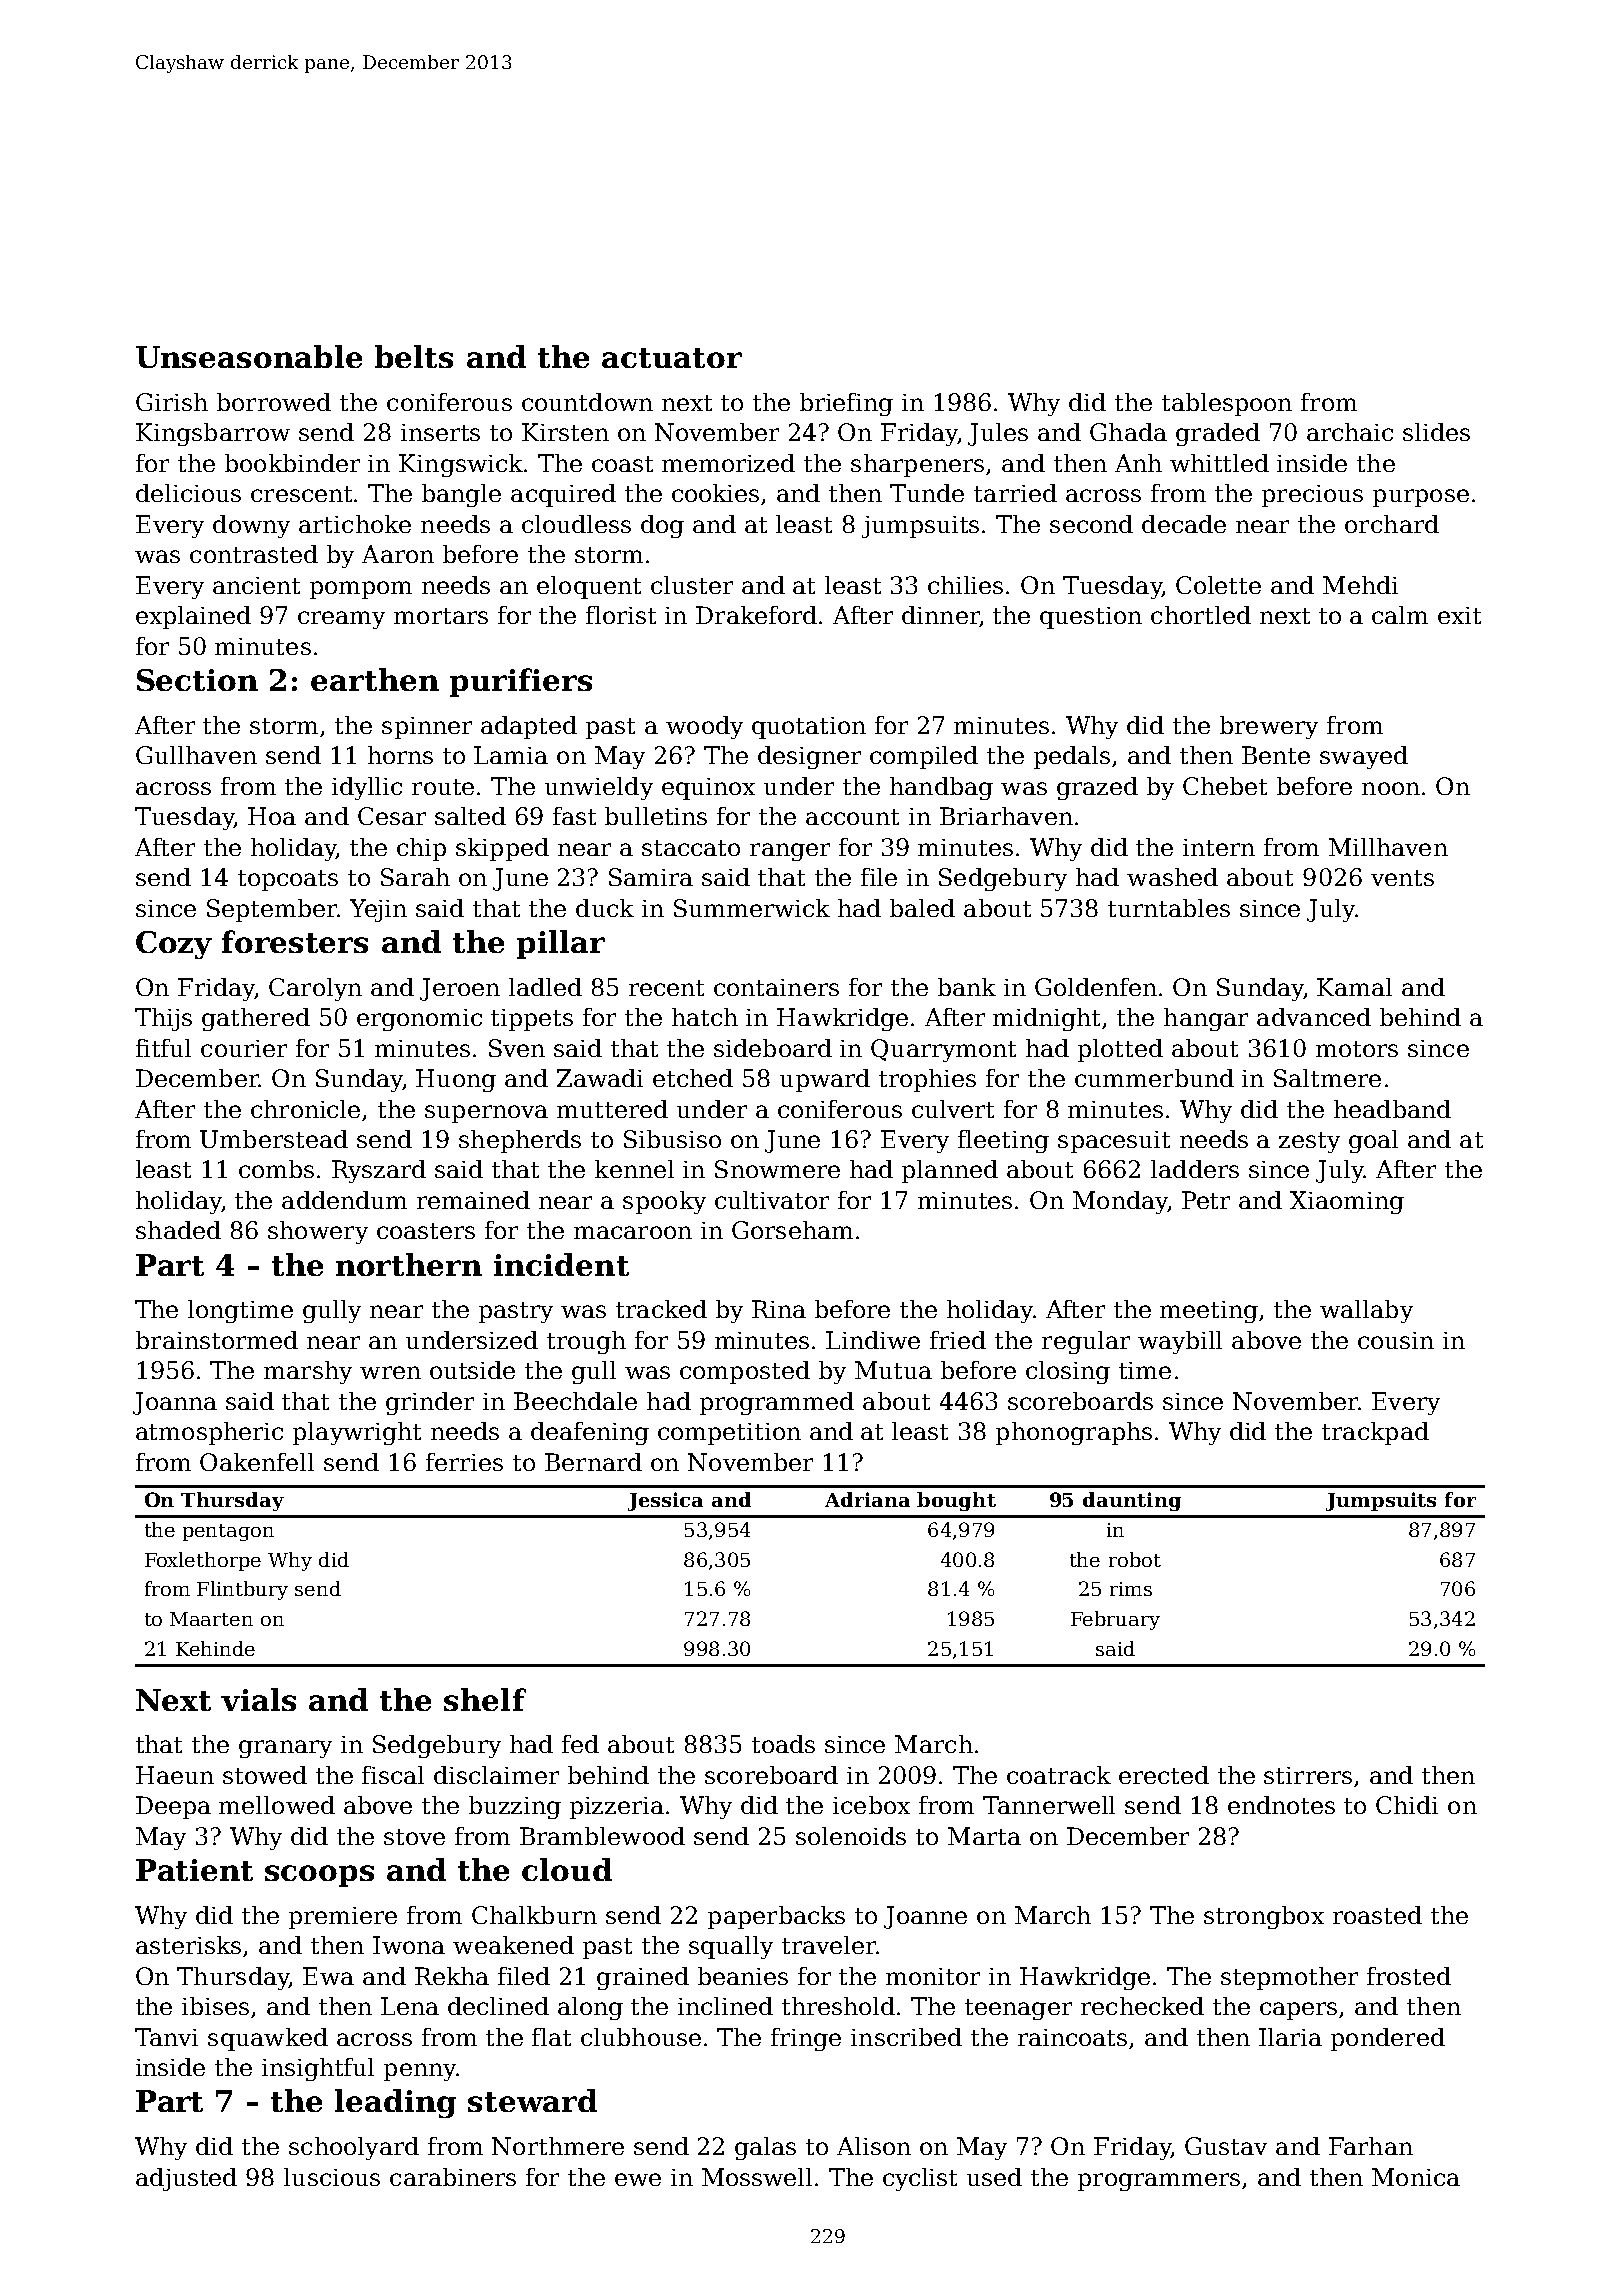 Image resolution: width=1620 pixels, height=2292 pixels. What do you see at coordinates (242, 1590) in the page?
I see `Flintbury` at bounding box center [242, 1590].
